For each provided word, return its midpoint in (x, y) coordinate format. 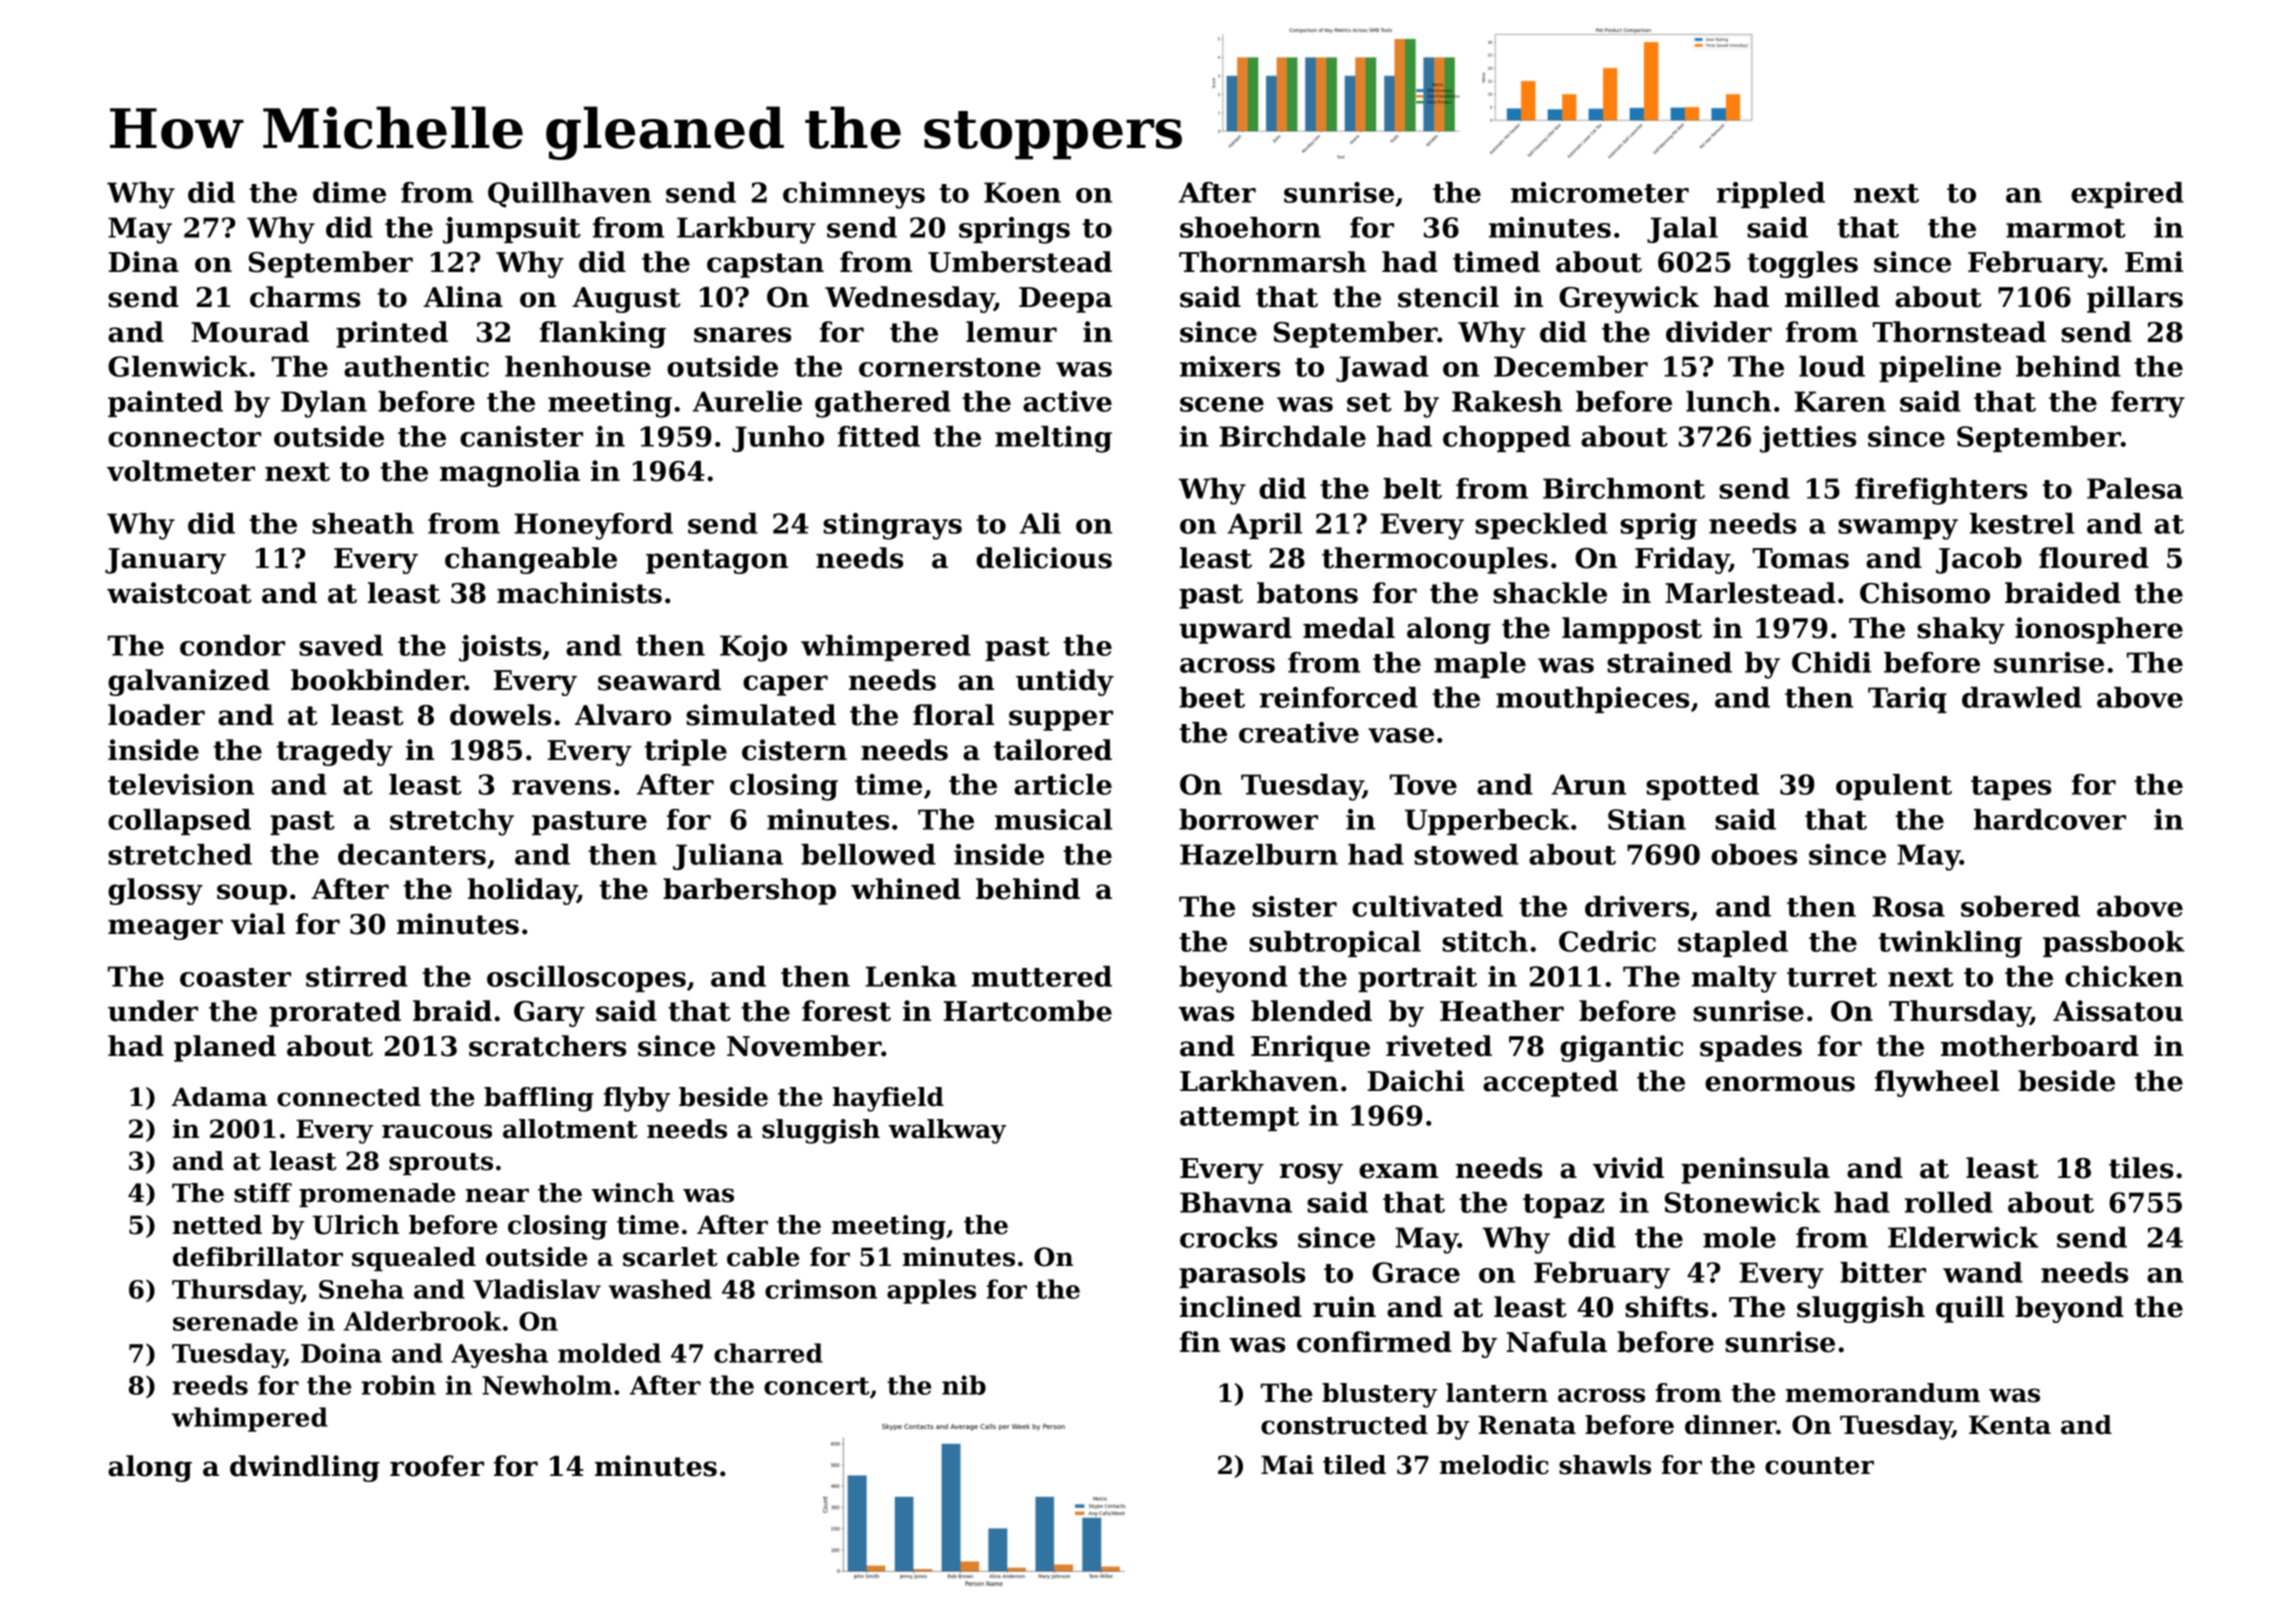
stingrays (892, 526)
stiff (263, 1193)
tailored (1052, 750)
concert (817, 1386)
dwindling (305, 1468)
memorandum (1883, 1393)
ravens (561, 787)
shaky (1961, 630)
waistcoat (179, 593)
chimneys (854, 195)
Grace (1416, 1272)
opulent (1894, 787)
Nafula (1556, 1342)
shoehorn (1250, 227)
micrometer (1600, 192)
